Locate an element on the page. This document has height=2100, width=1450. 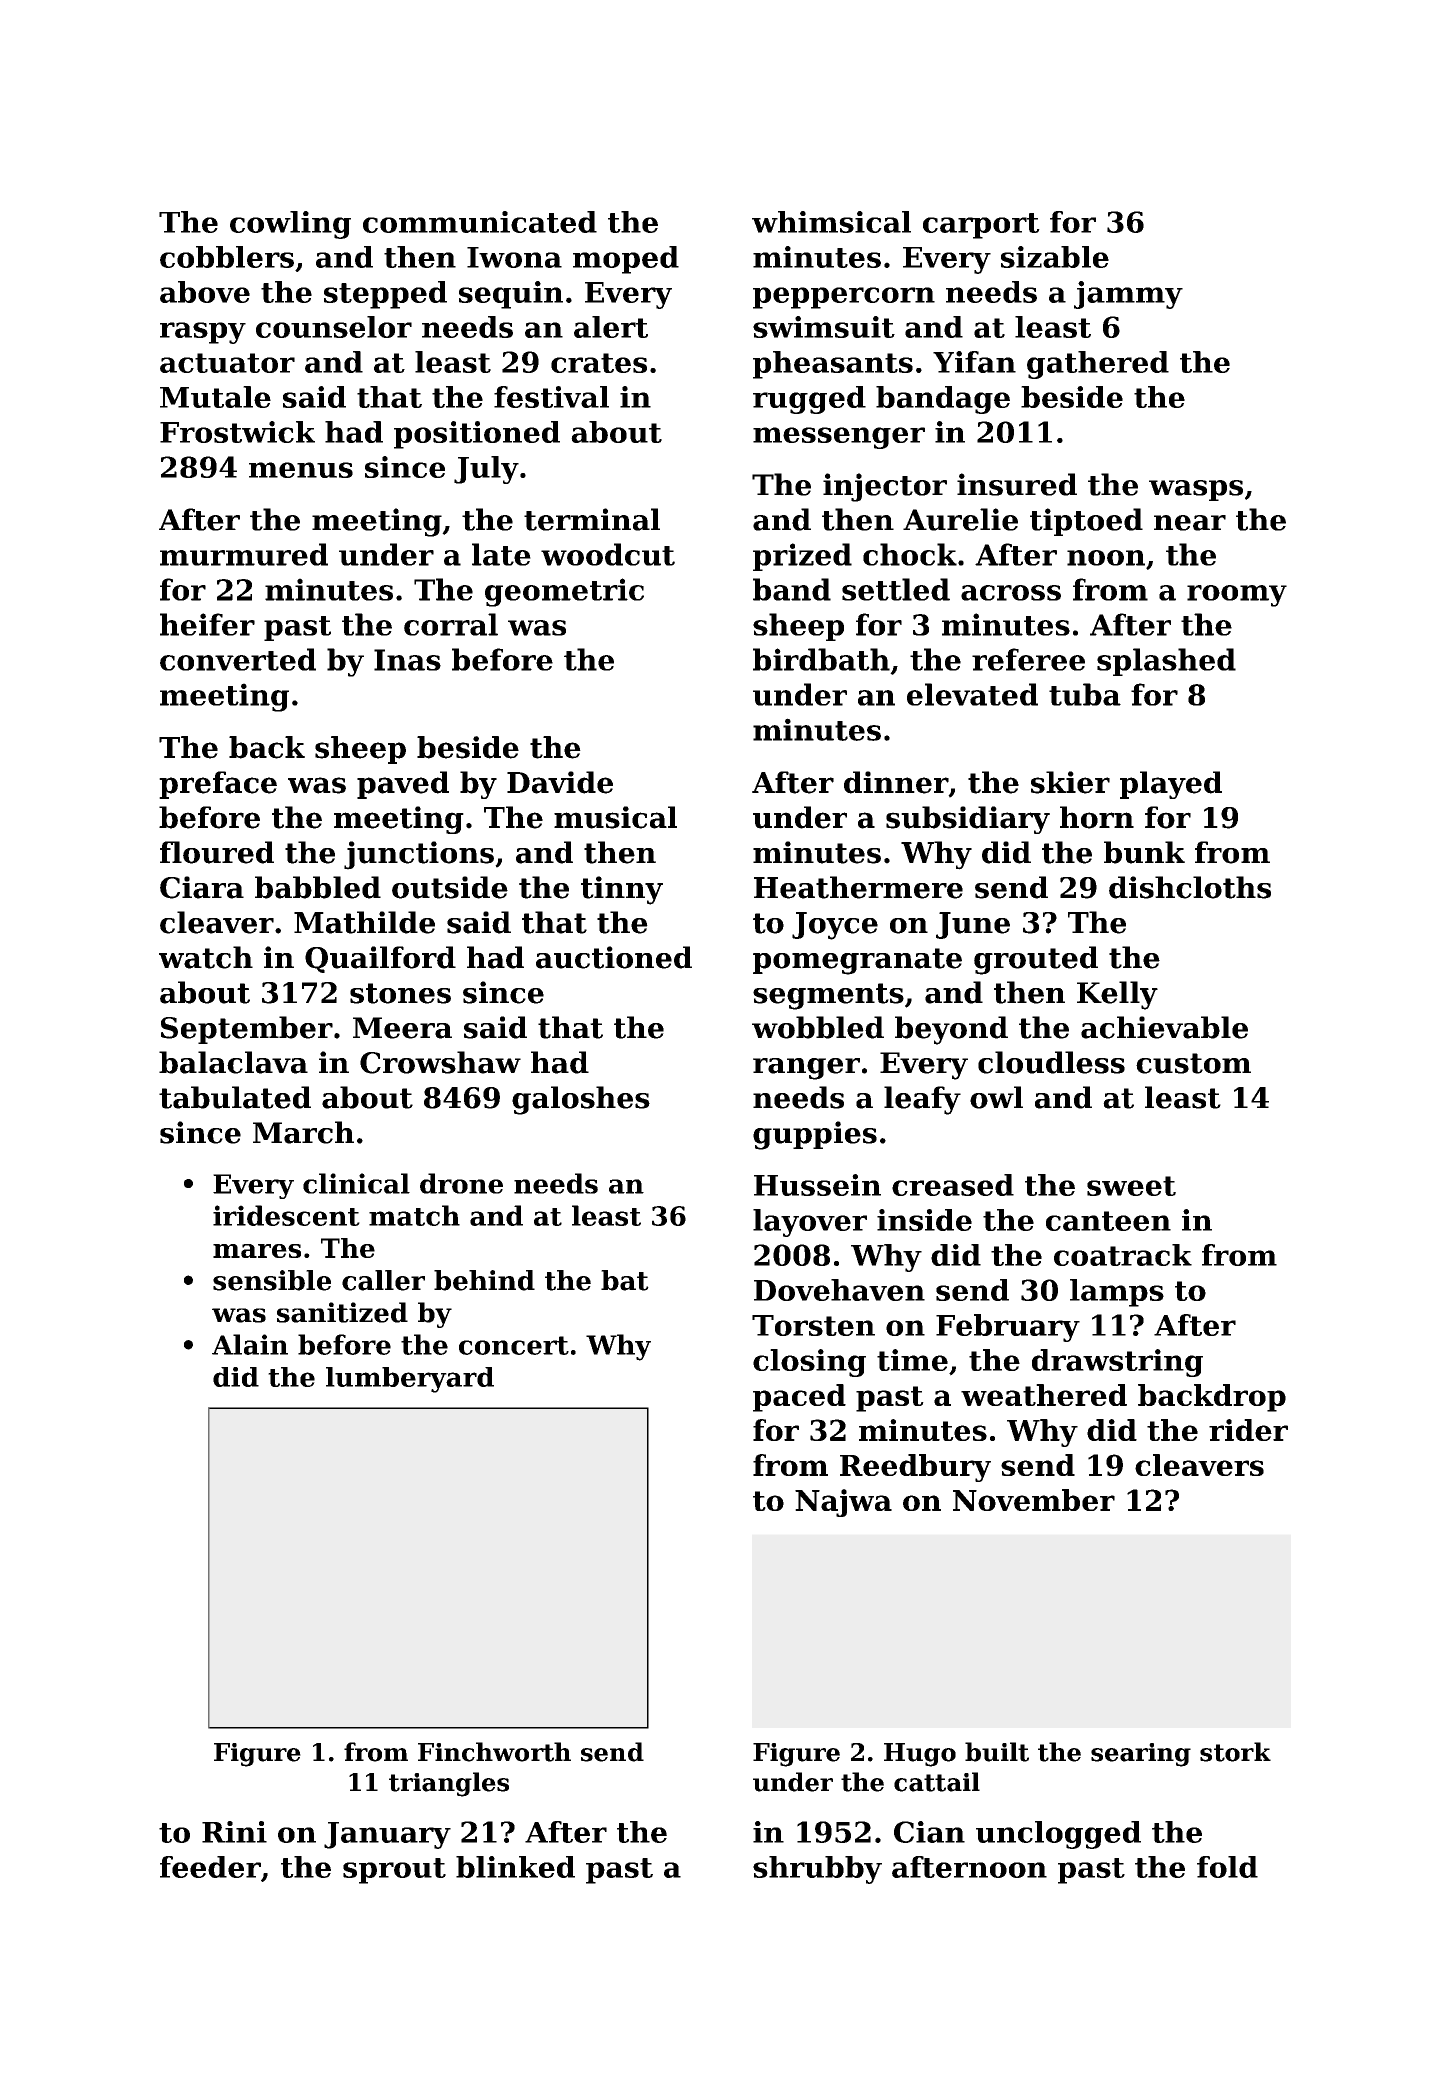
feeder is located at coordinates (210, 1867).
